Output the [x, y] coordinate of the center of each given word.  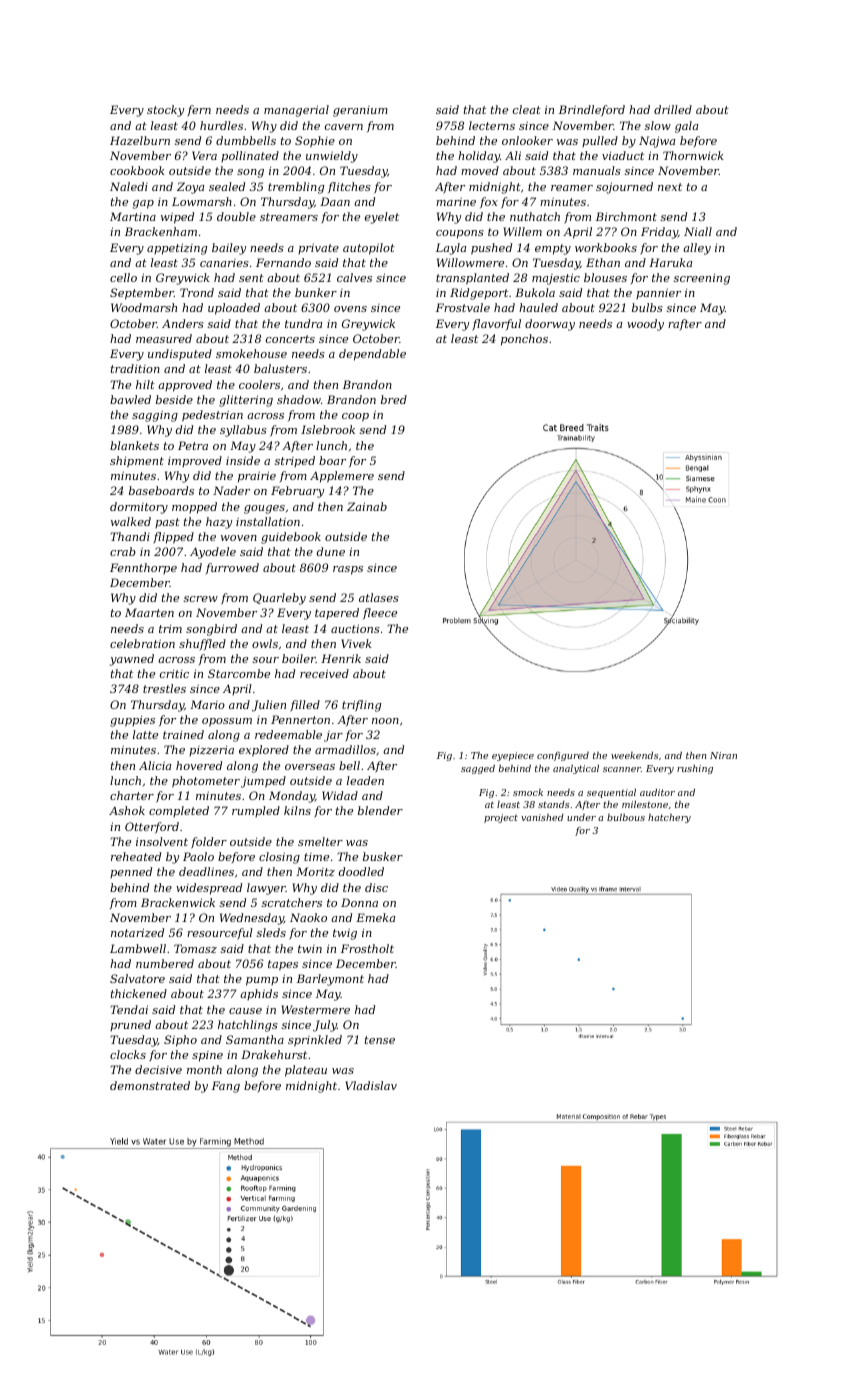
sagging [155, 416]
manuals [597, 170]
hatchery [669, 818]
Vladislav [371, 1085]
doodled [361, 871]
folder [209, 843]
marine [456, 201]
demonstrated [150, 1085]
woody [645, 325]
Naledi [129, 186]
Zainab [367, 506]
